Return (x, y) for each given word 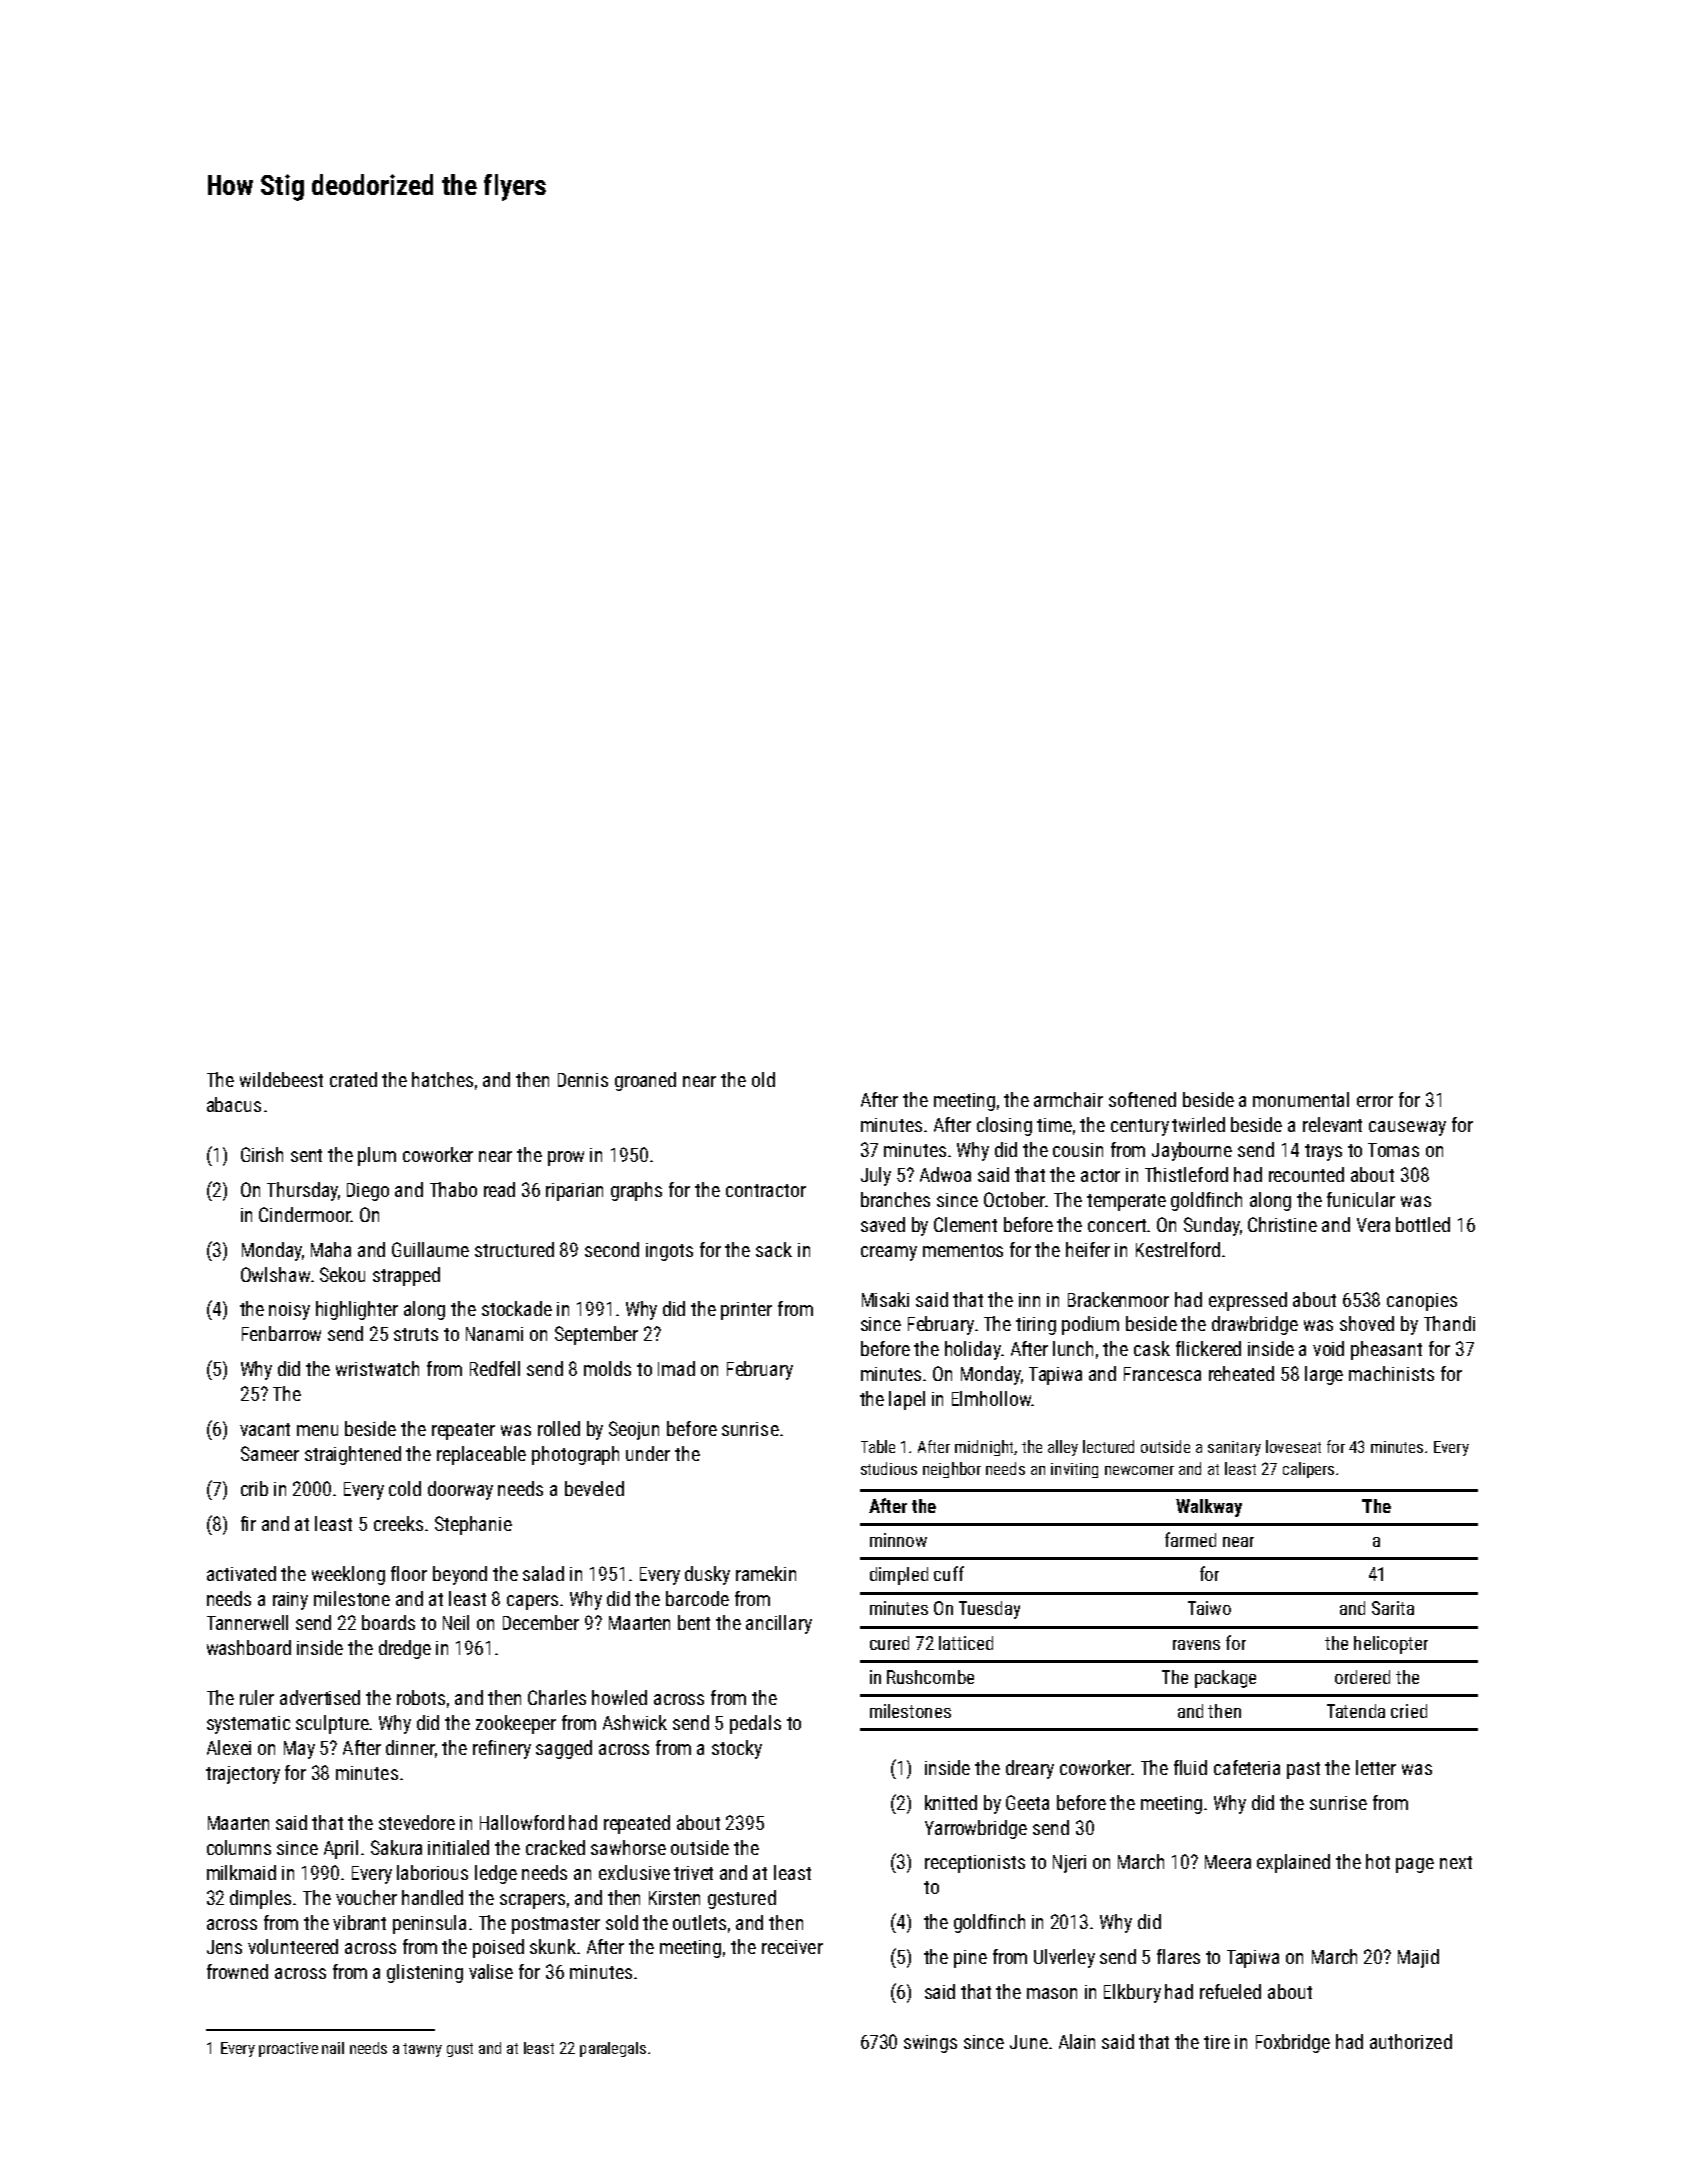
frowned (237, 1971)
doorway (460, 1490)
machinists (1391, 1373)
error (1375, 1101)
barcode (697, 1598)
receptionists (975, 1864)
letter (1376, 1767)
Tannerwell (247, 1622)
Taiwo (1209, 1608)
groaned (645, 1081)
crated (353, 1079)
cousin (1078, 1150)
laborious (432, 1872)
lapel (907, 1400)
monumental (1301, 1099)
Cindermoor (305, 1214)
